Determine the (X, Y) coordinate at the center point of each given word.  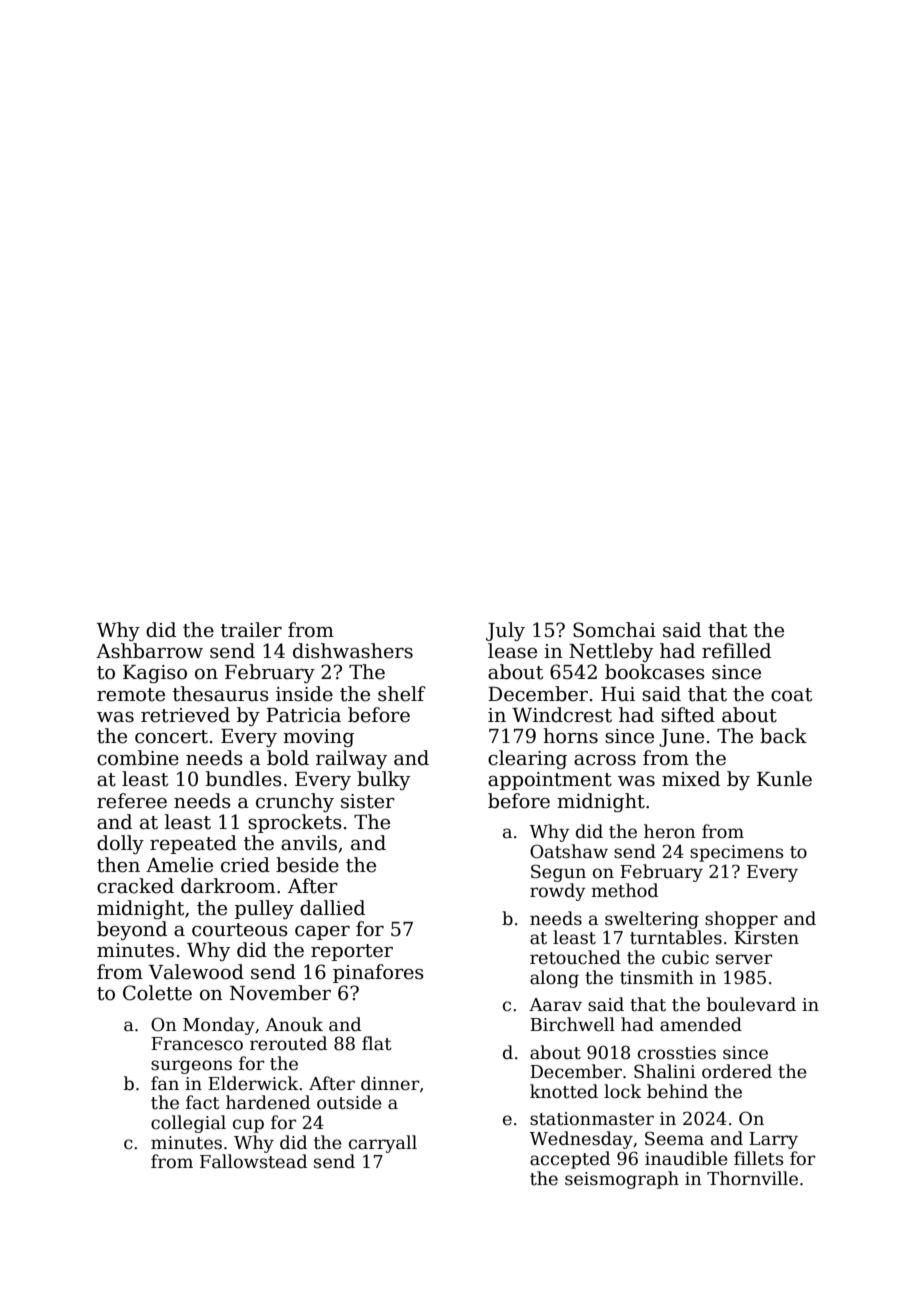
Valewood (196, 972)
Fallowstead (253, 1161)
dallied (332, 908)
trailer (251, 630)
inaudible (686, 1158)
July (505, 631)
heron (670, 831)
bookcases (655, 672)
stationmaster (592, 1119)
